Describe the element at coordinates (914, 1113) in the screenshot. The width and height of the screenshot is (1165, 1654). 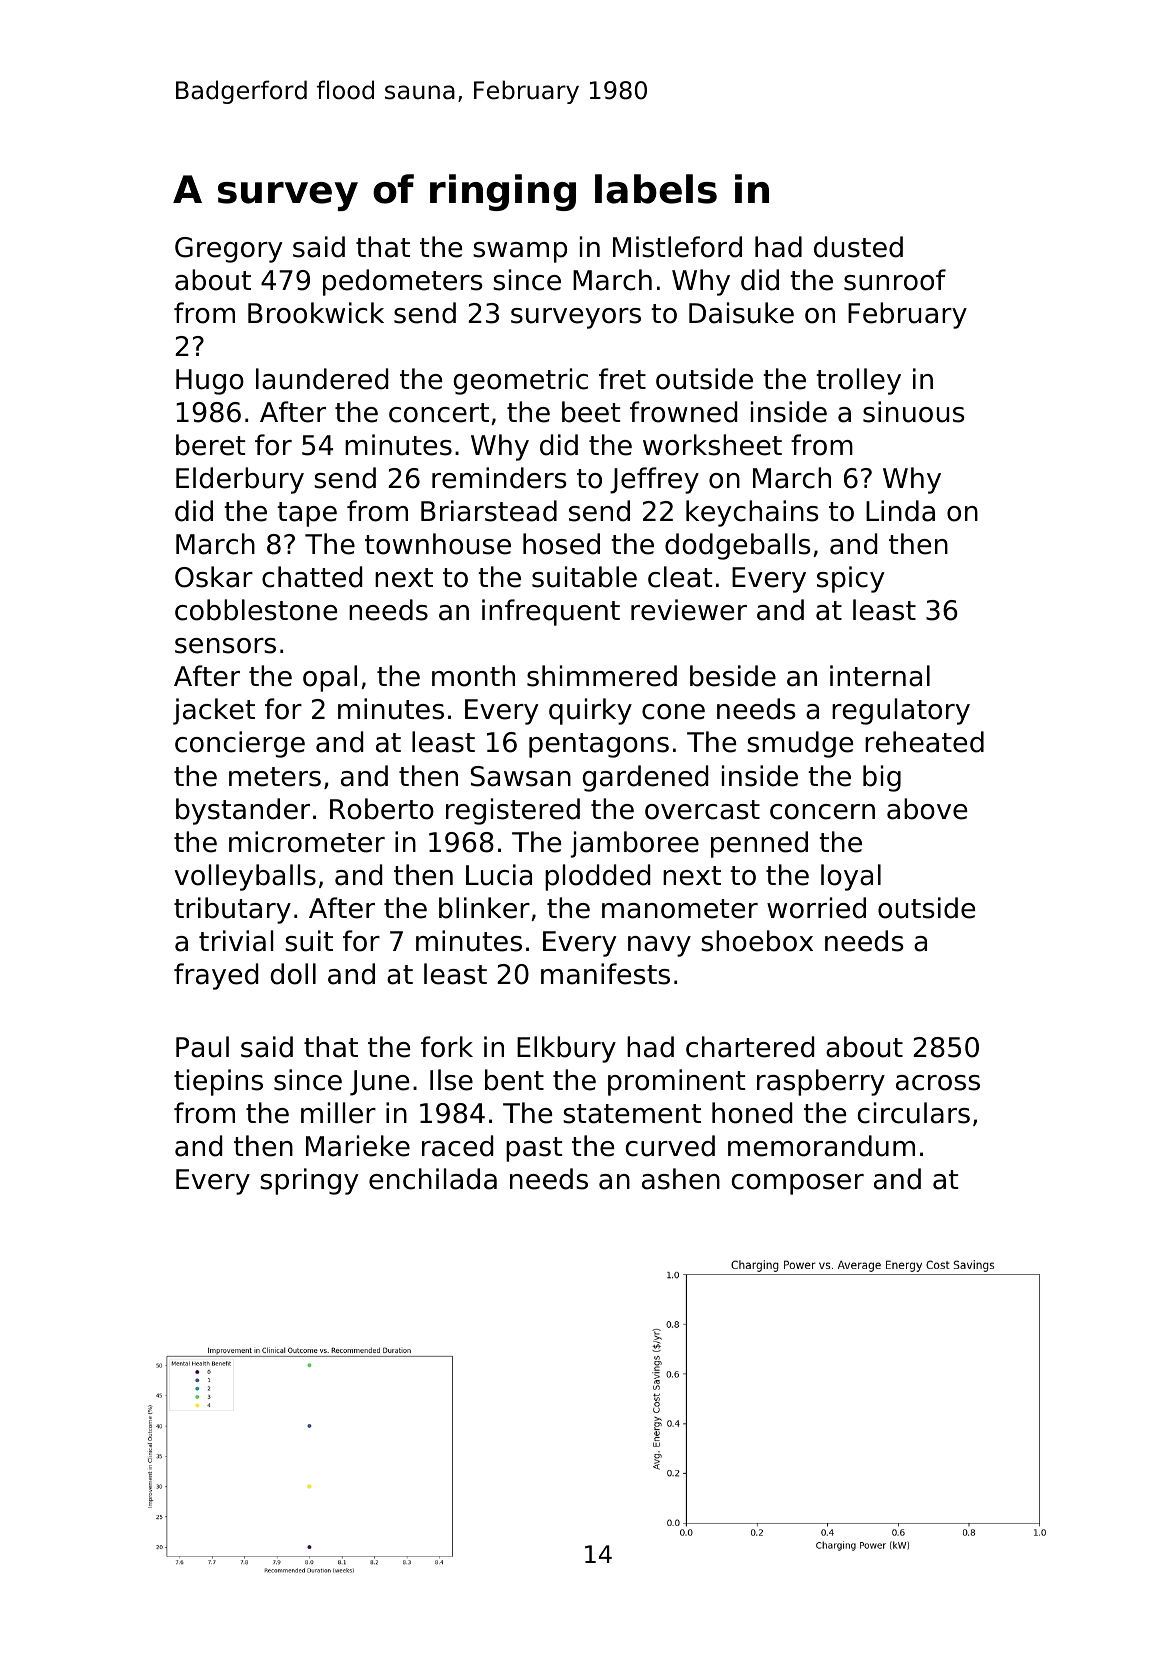
I see `circulars` at that location.
